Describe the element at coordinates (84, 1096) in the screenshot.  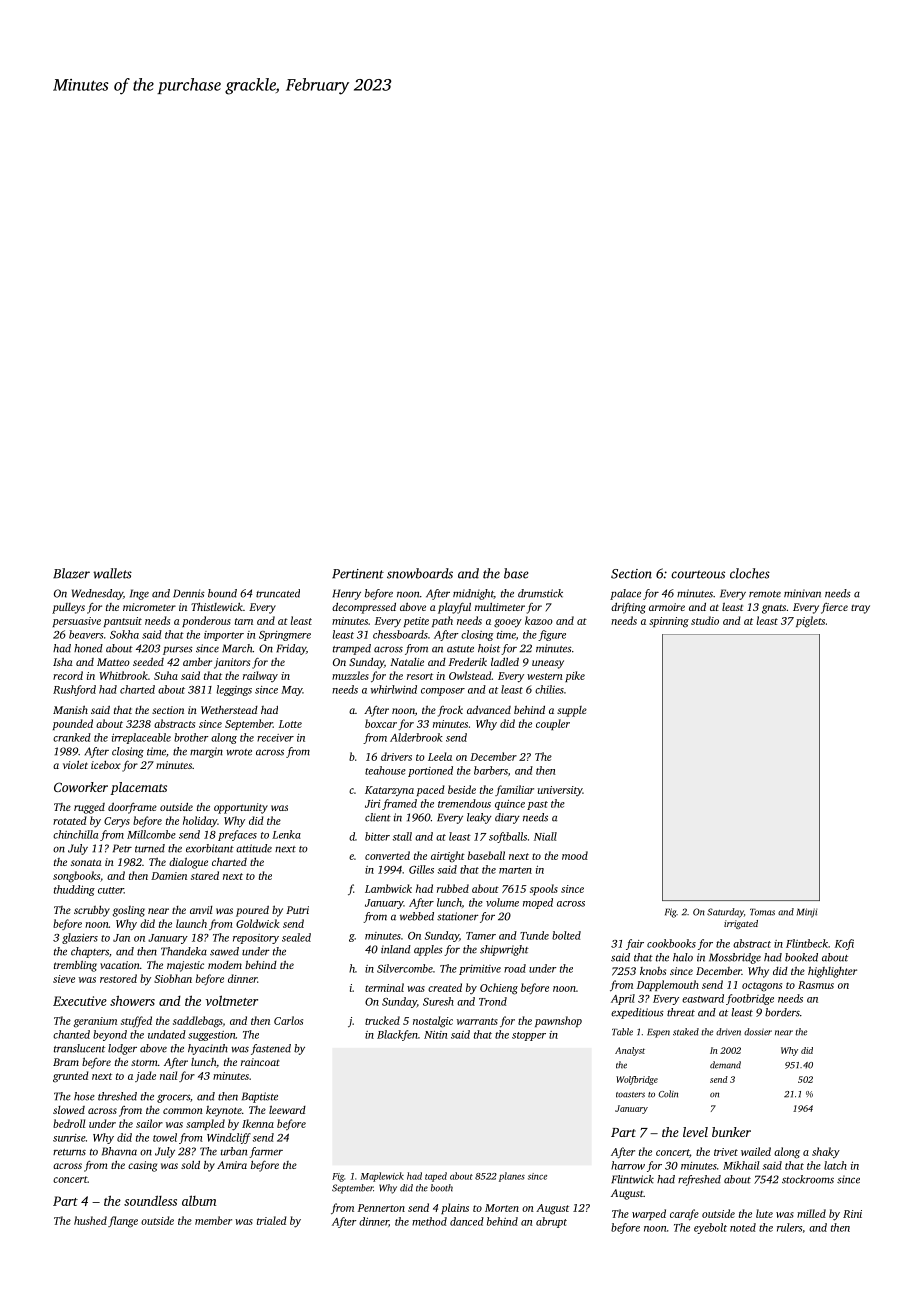
I see `hose` at that location.
